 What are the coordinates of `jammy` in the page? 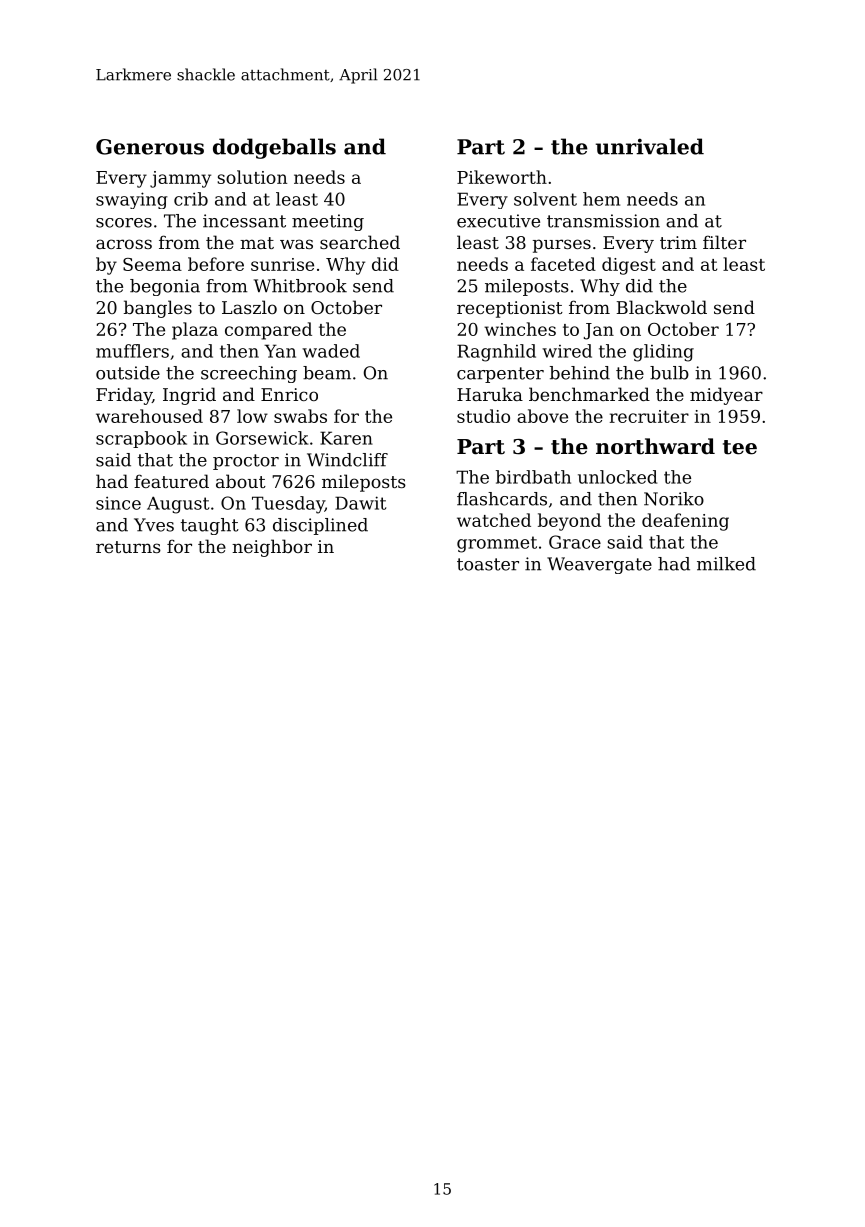 It's located at (180, 179).
